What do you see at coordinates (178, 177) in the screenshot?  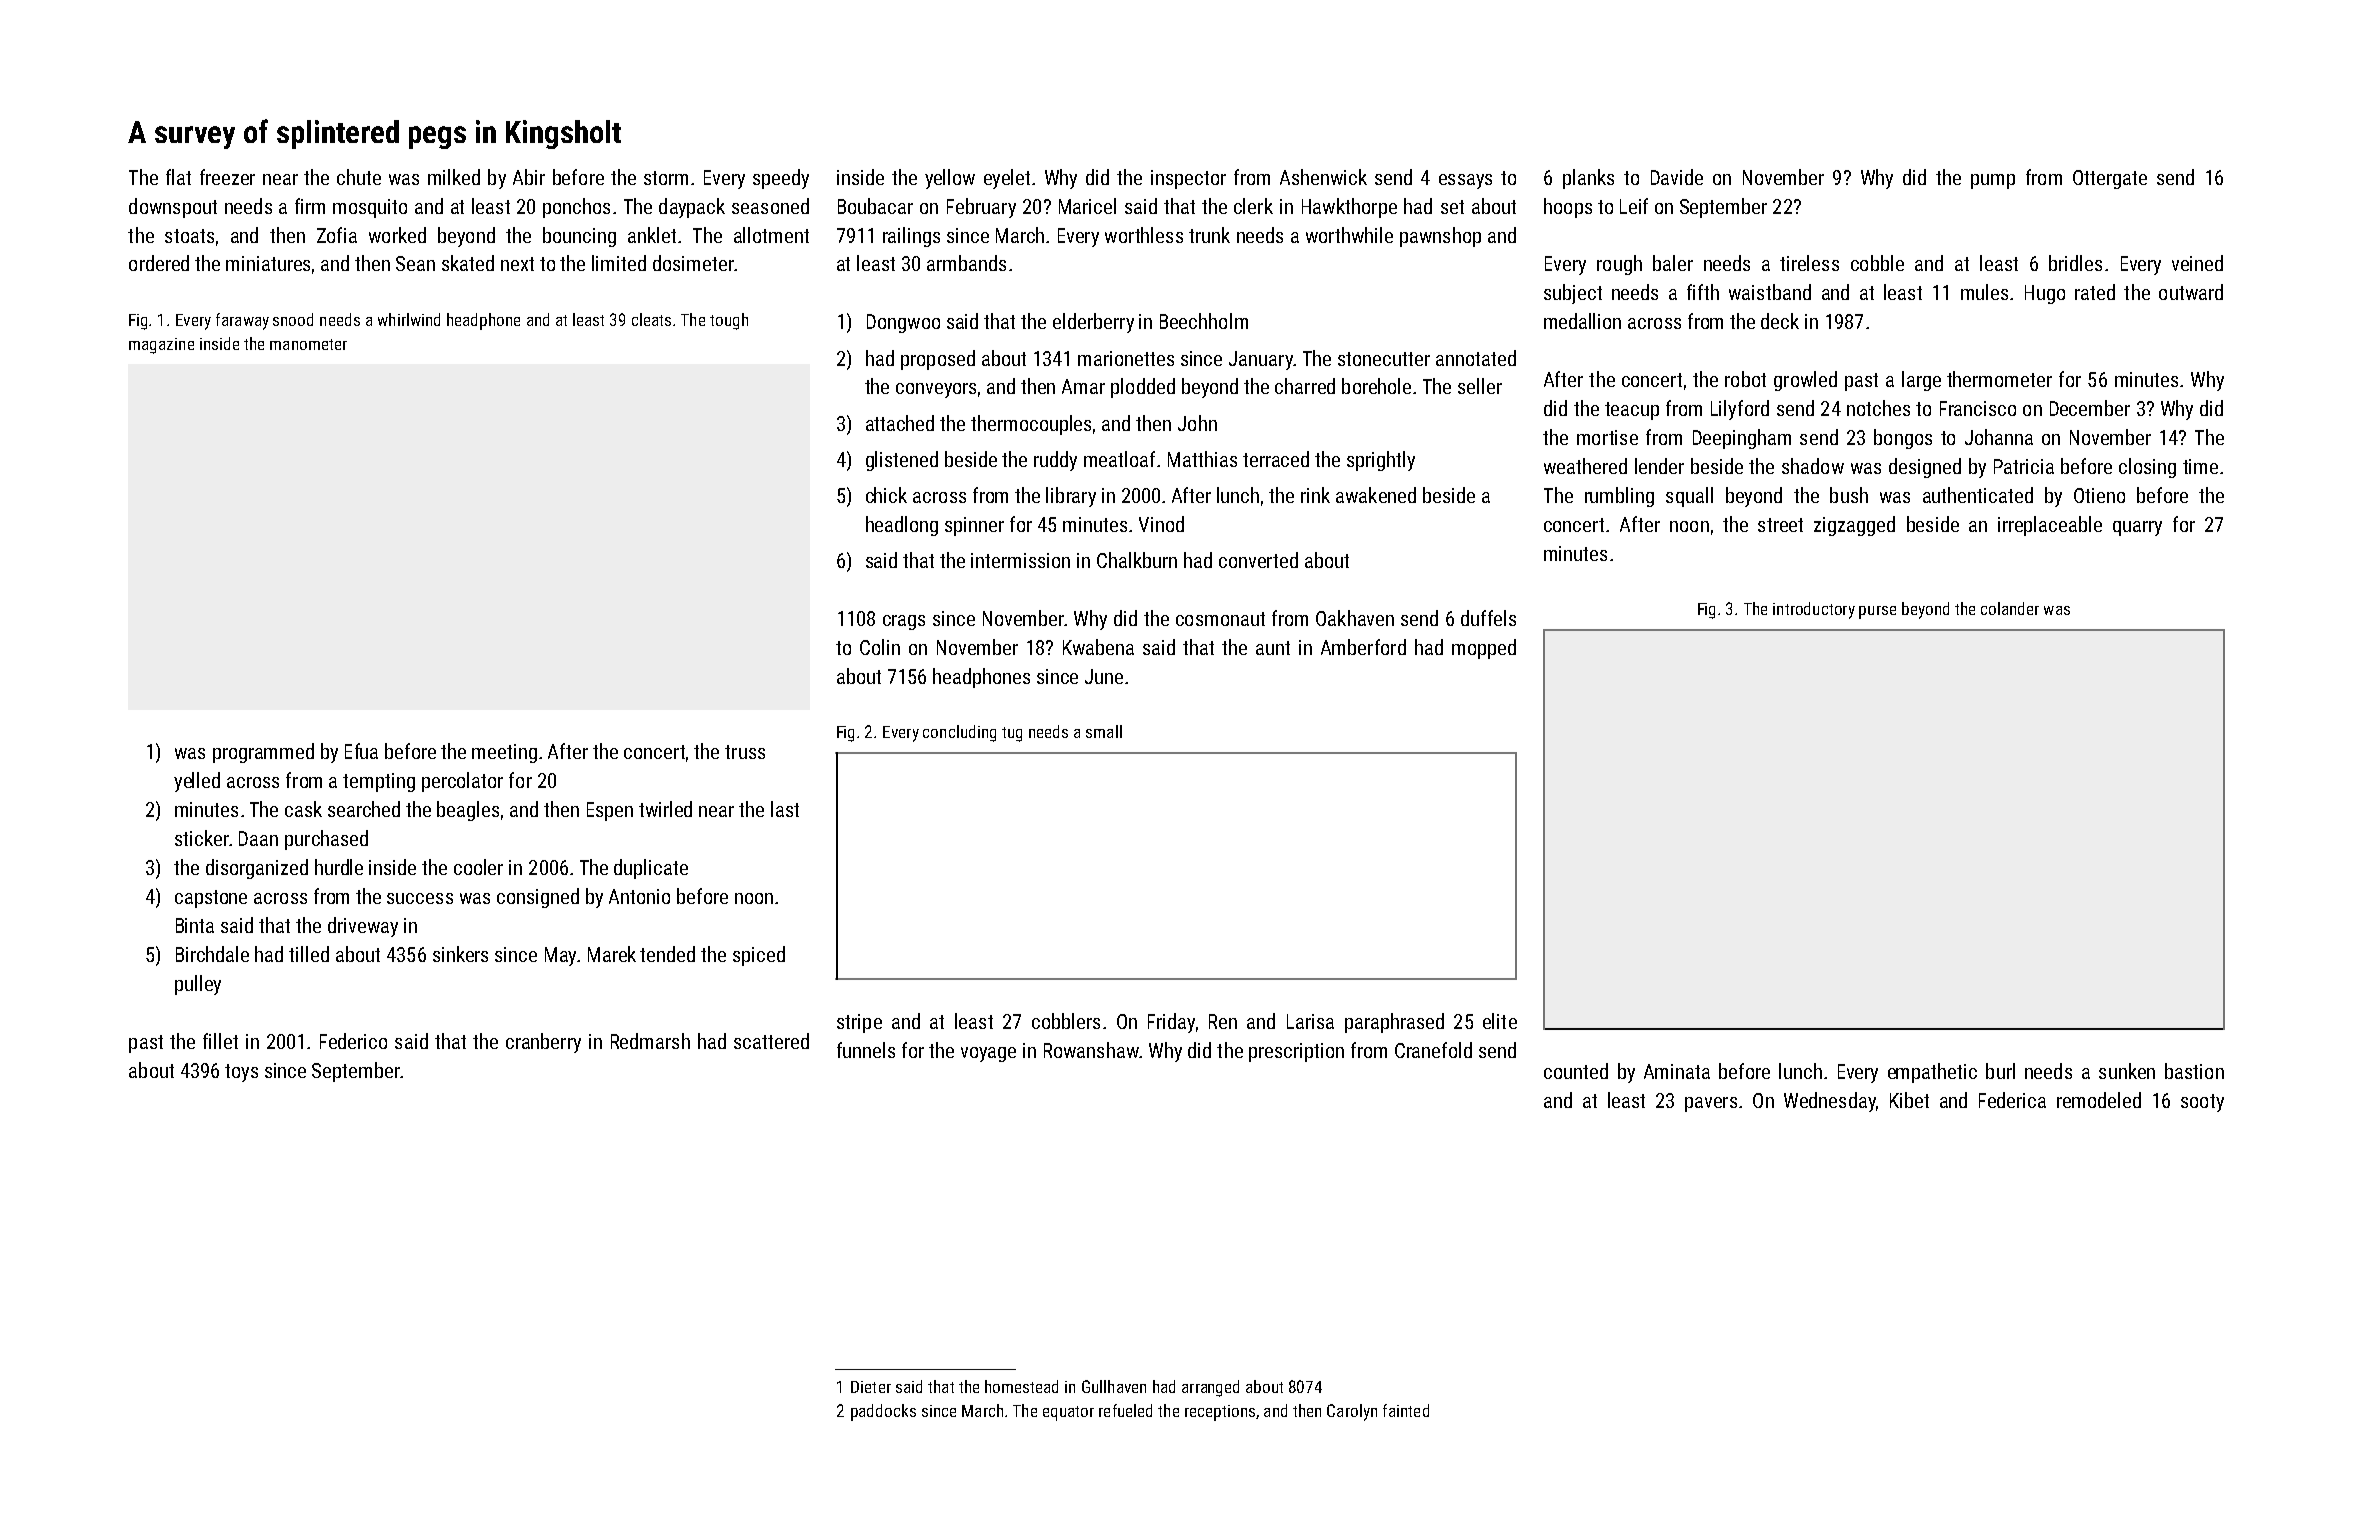 I see `flat` at bounding box center [178, 177].
